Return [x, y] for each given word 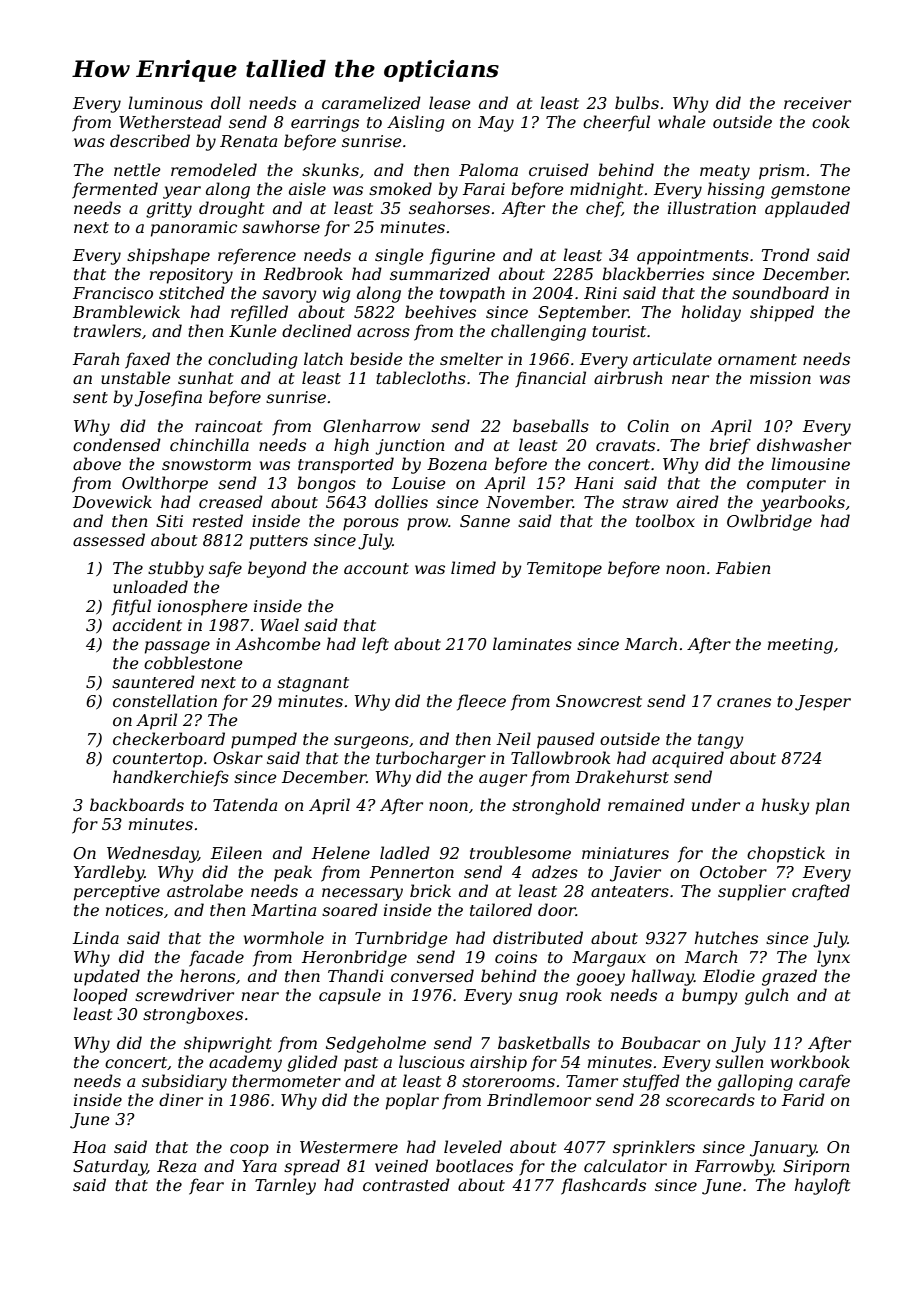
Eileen [236, 852]
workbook [810, 1061]
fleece [481, 702]
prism [781, 172]
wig [337, 295]
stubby [176, 569]
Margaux [609, 959]
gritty [169, 210]
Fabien [743, 567]
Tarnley [285, 1186]
